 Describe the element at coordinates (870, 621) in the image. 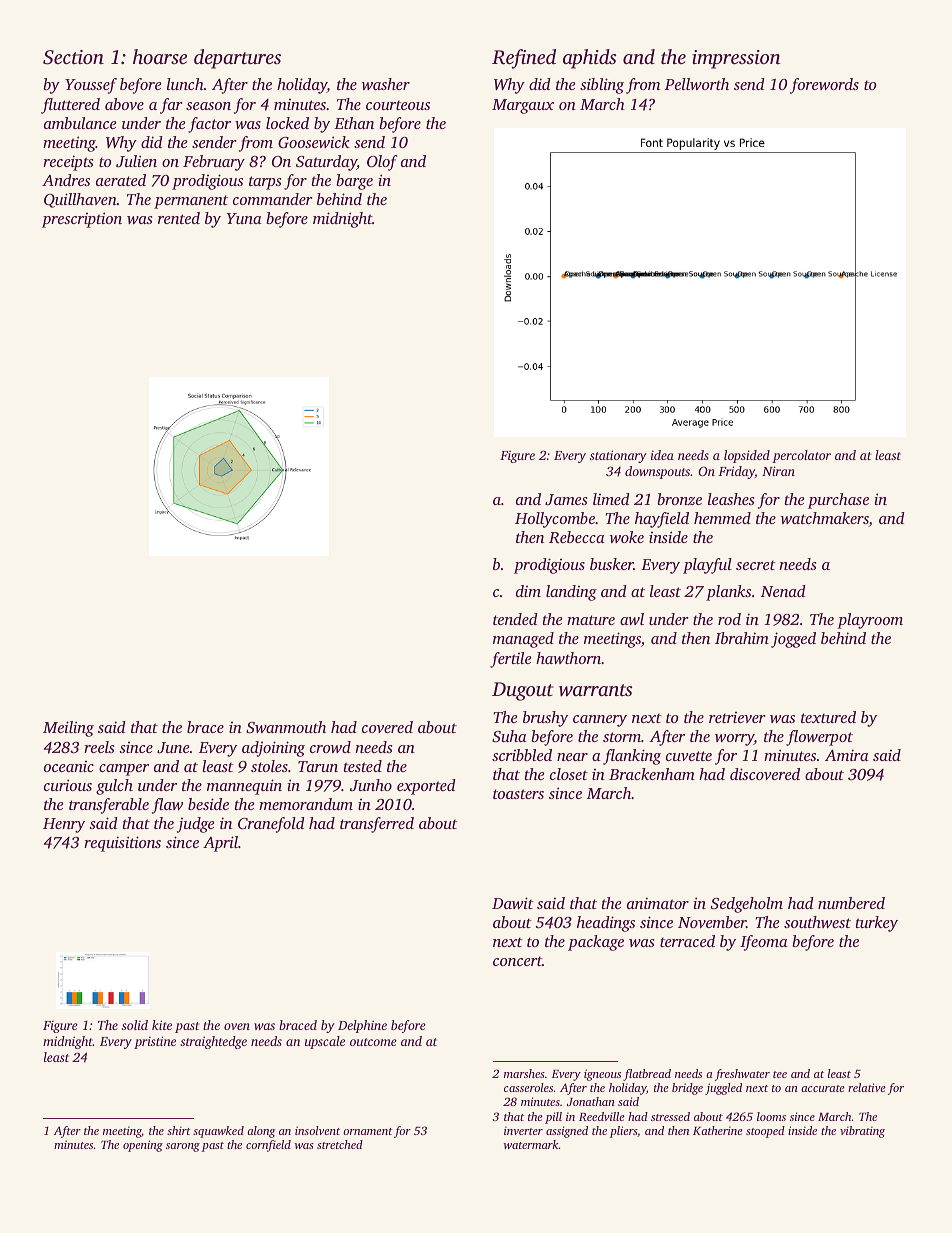

I see `playroom` at that location.
